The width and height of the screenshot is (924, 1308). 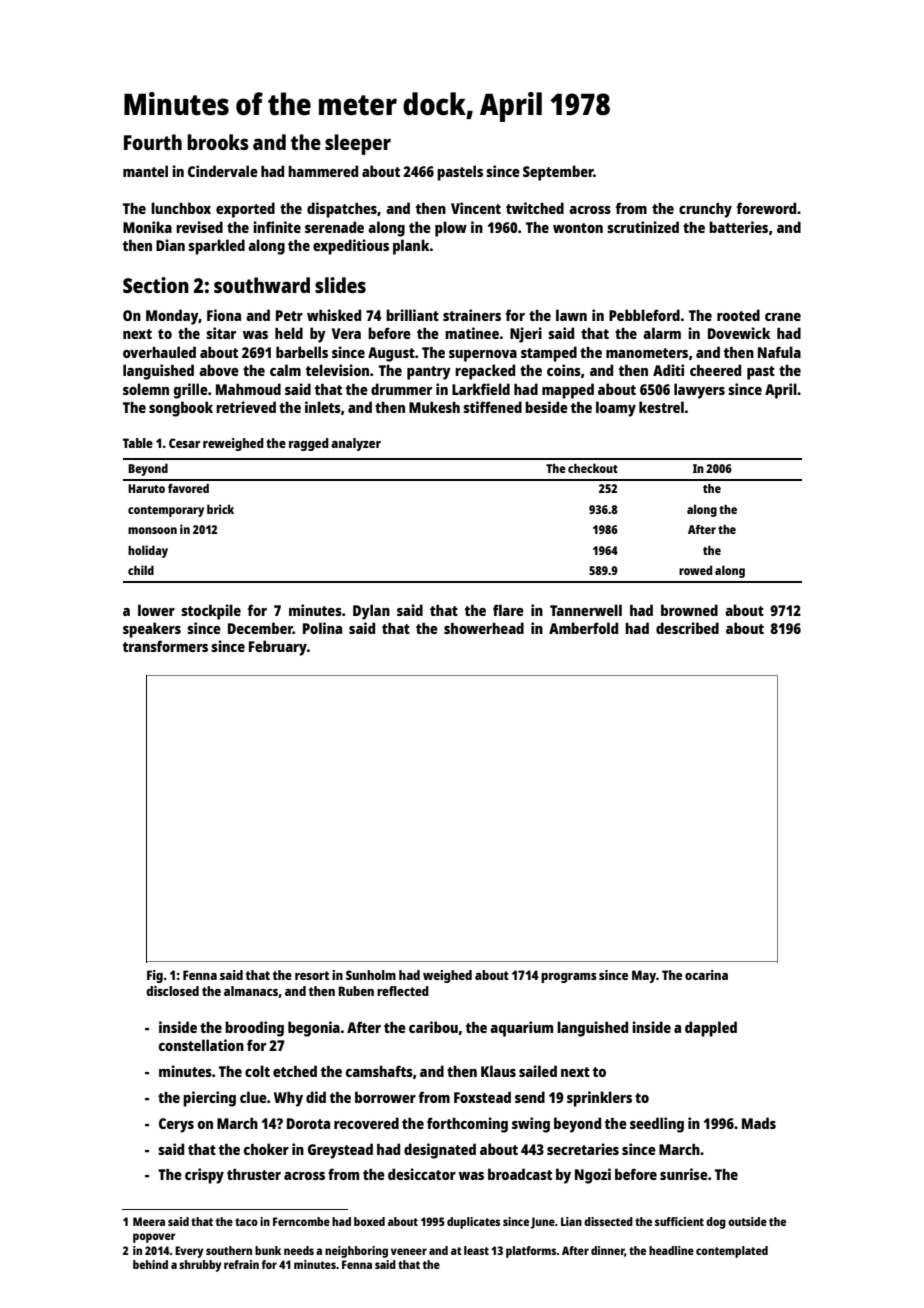 What do you see at coordinates (530, 1097) in the screenshot?
I see `send` at bounding box center [530, 1097].
